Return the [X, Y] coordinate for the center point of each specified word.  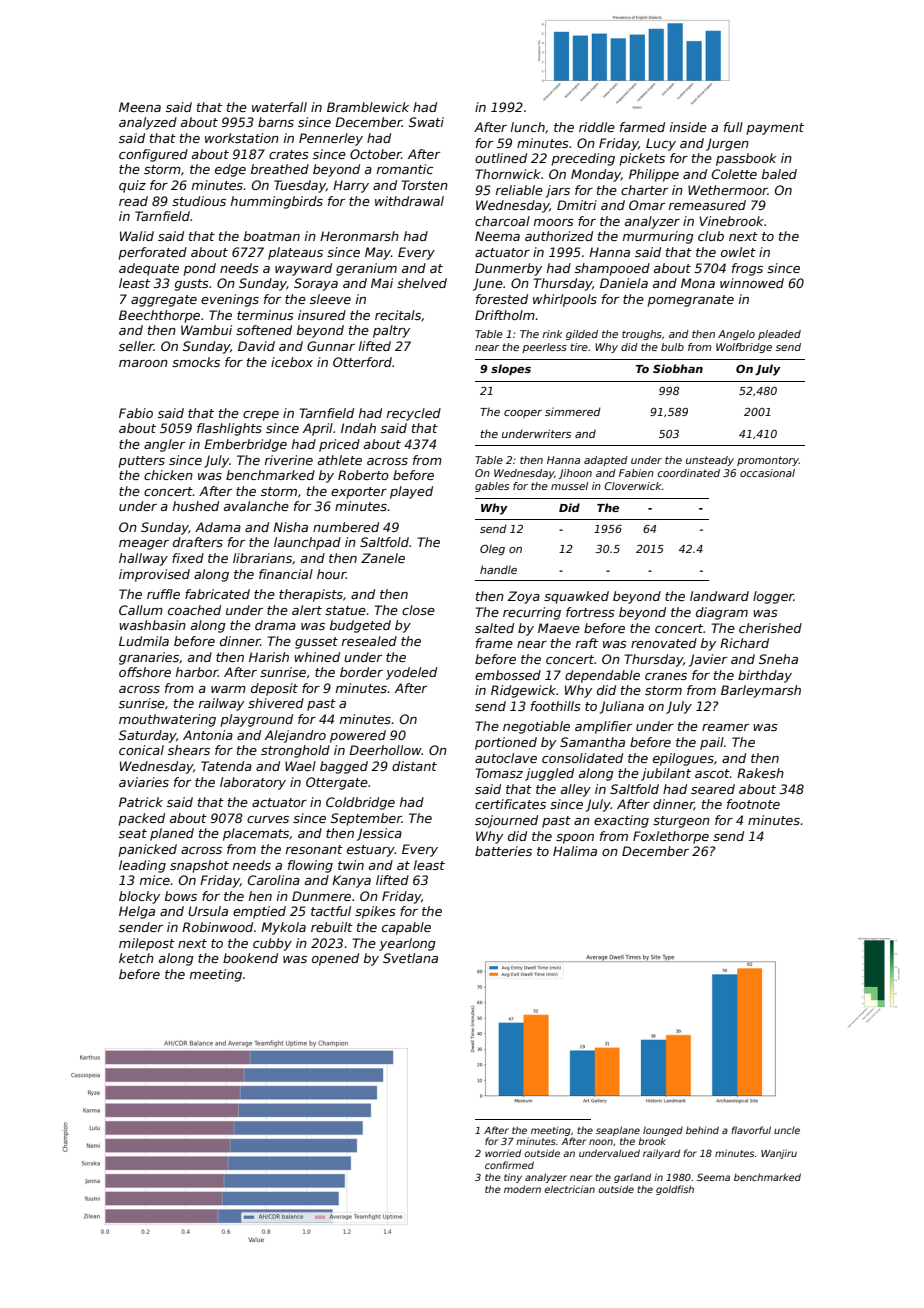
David [256, 346]
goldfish [675, 1190]
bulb [672, 347]
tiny [513, 1178]
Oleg [492, 549]
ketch [136, 958]
